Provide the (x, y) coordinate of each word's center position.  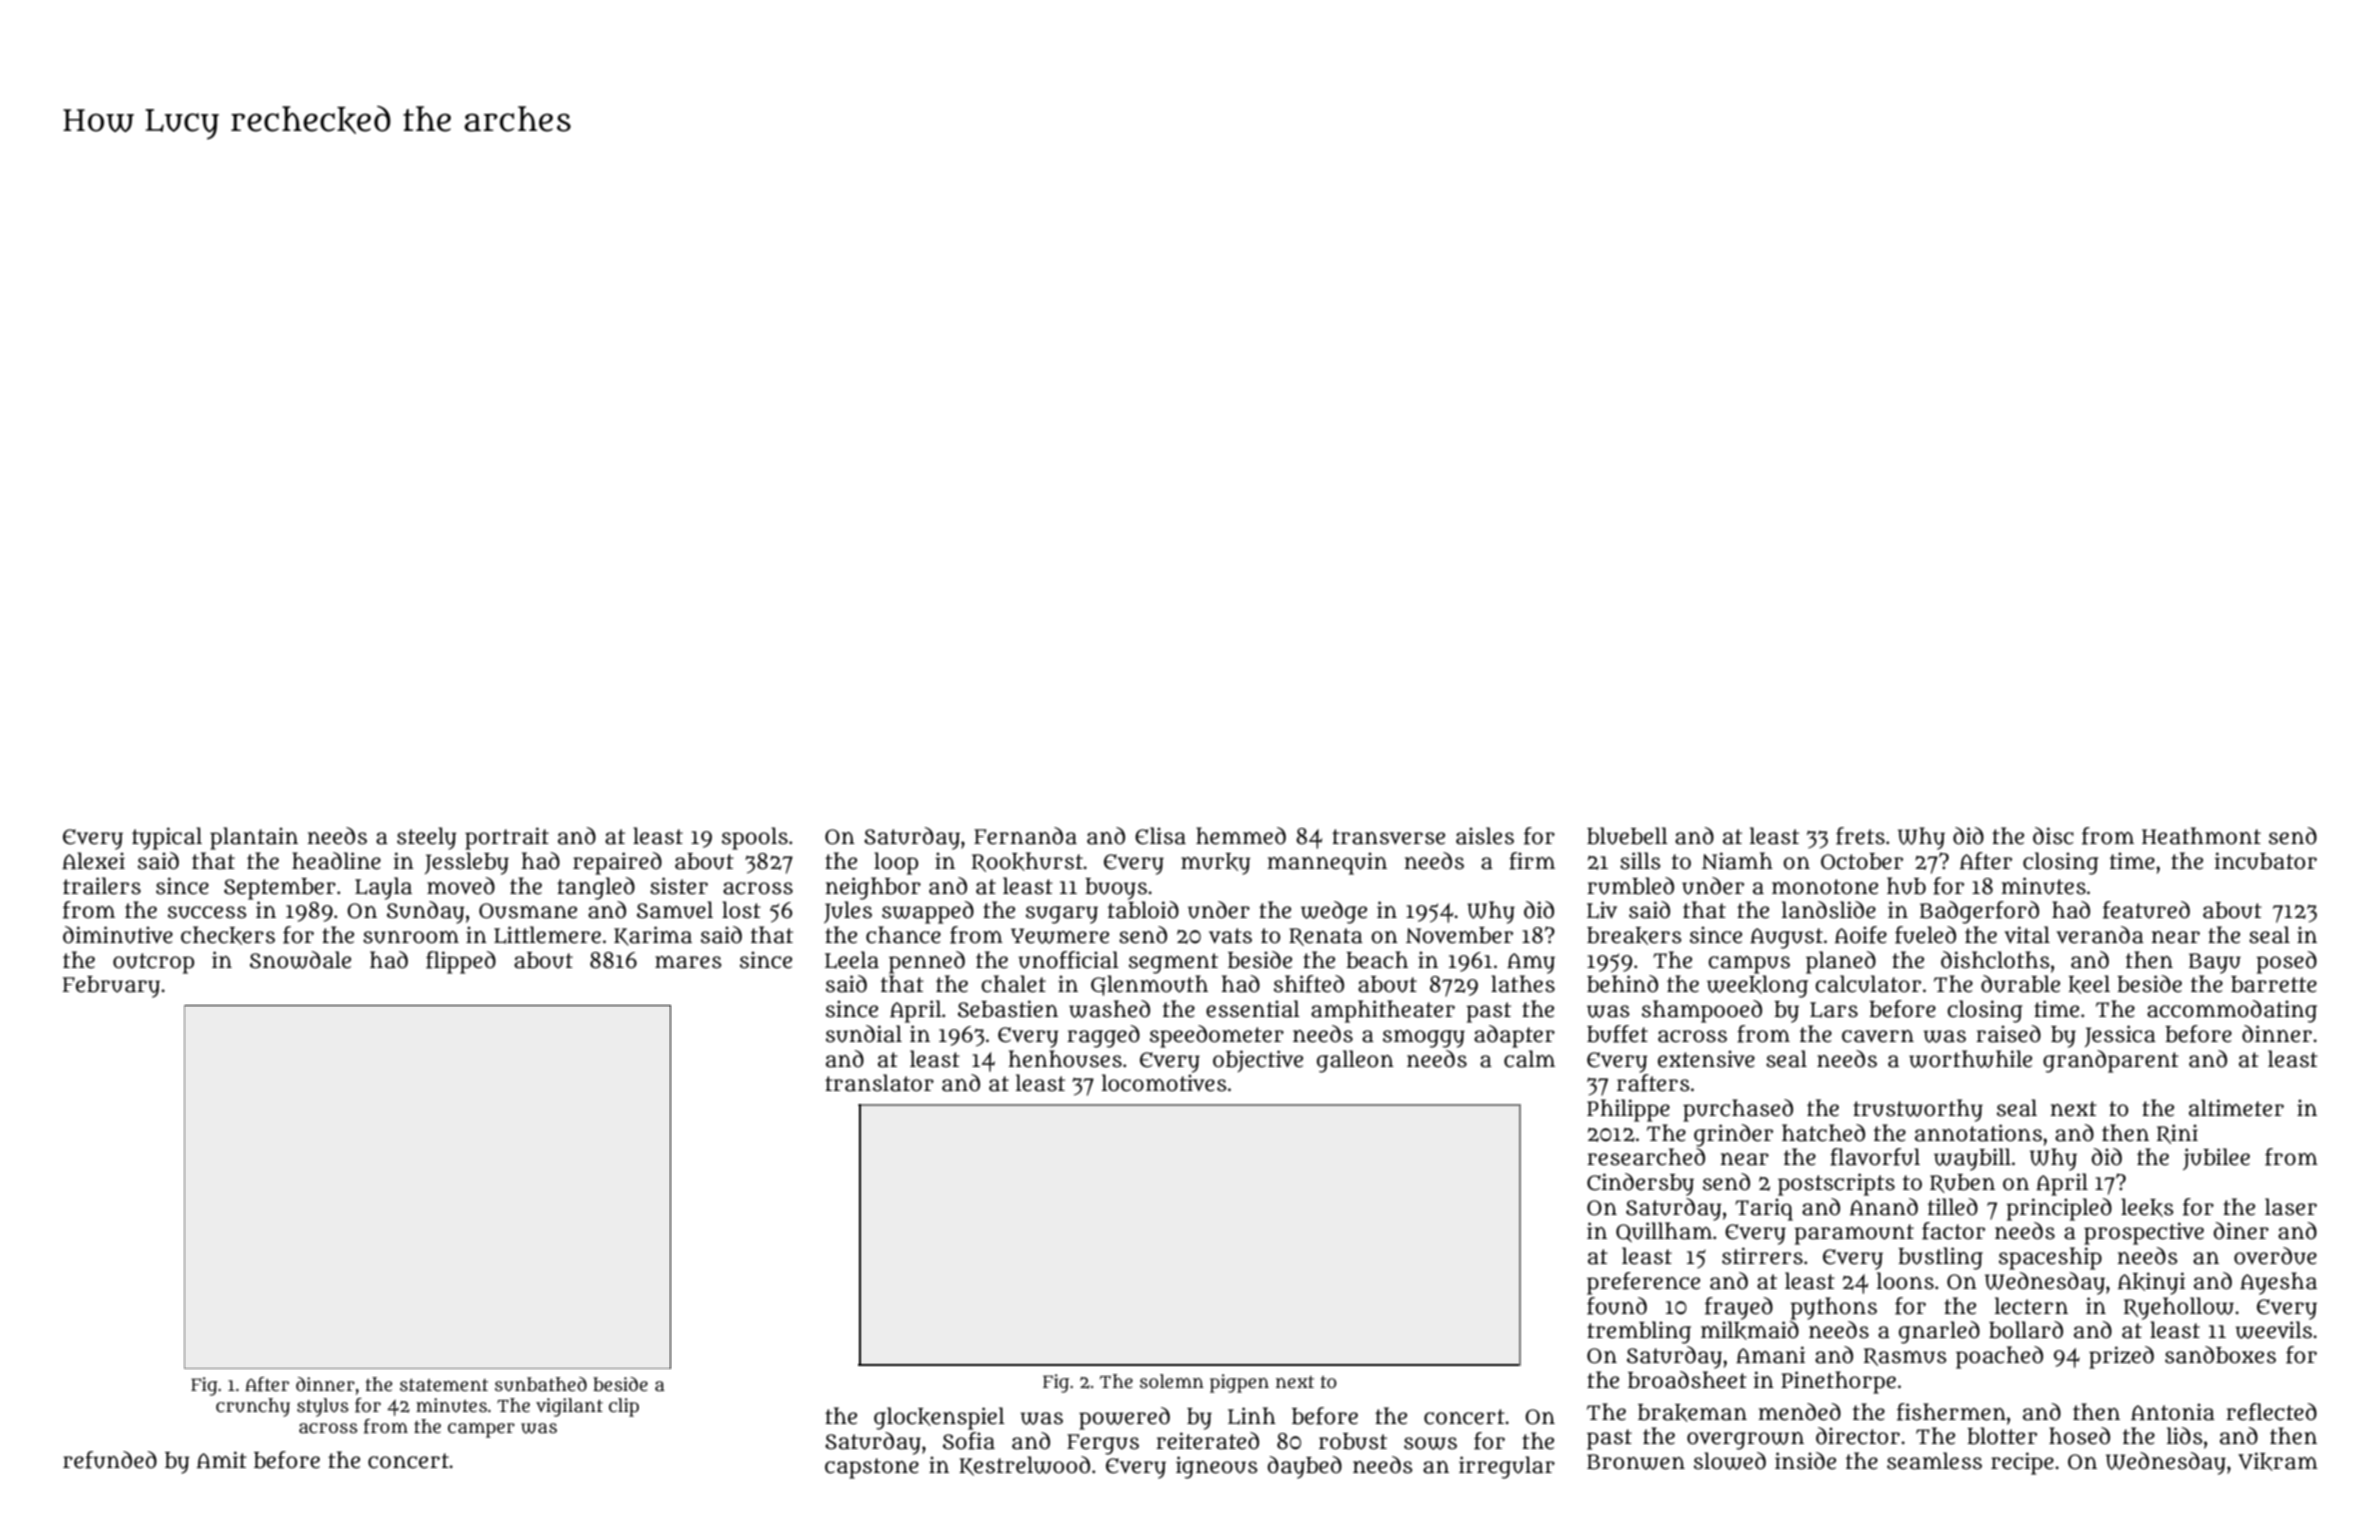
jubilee (2216, 1159)
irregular (1507, 1467)
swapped (928, 912)
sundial (864, 1034)
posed (2286, 962)
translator (879, 1083)
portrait (507, 838)
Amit (222, 1459)
